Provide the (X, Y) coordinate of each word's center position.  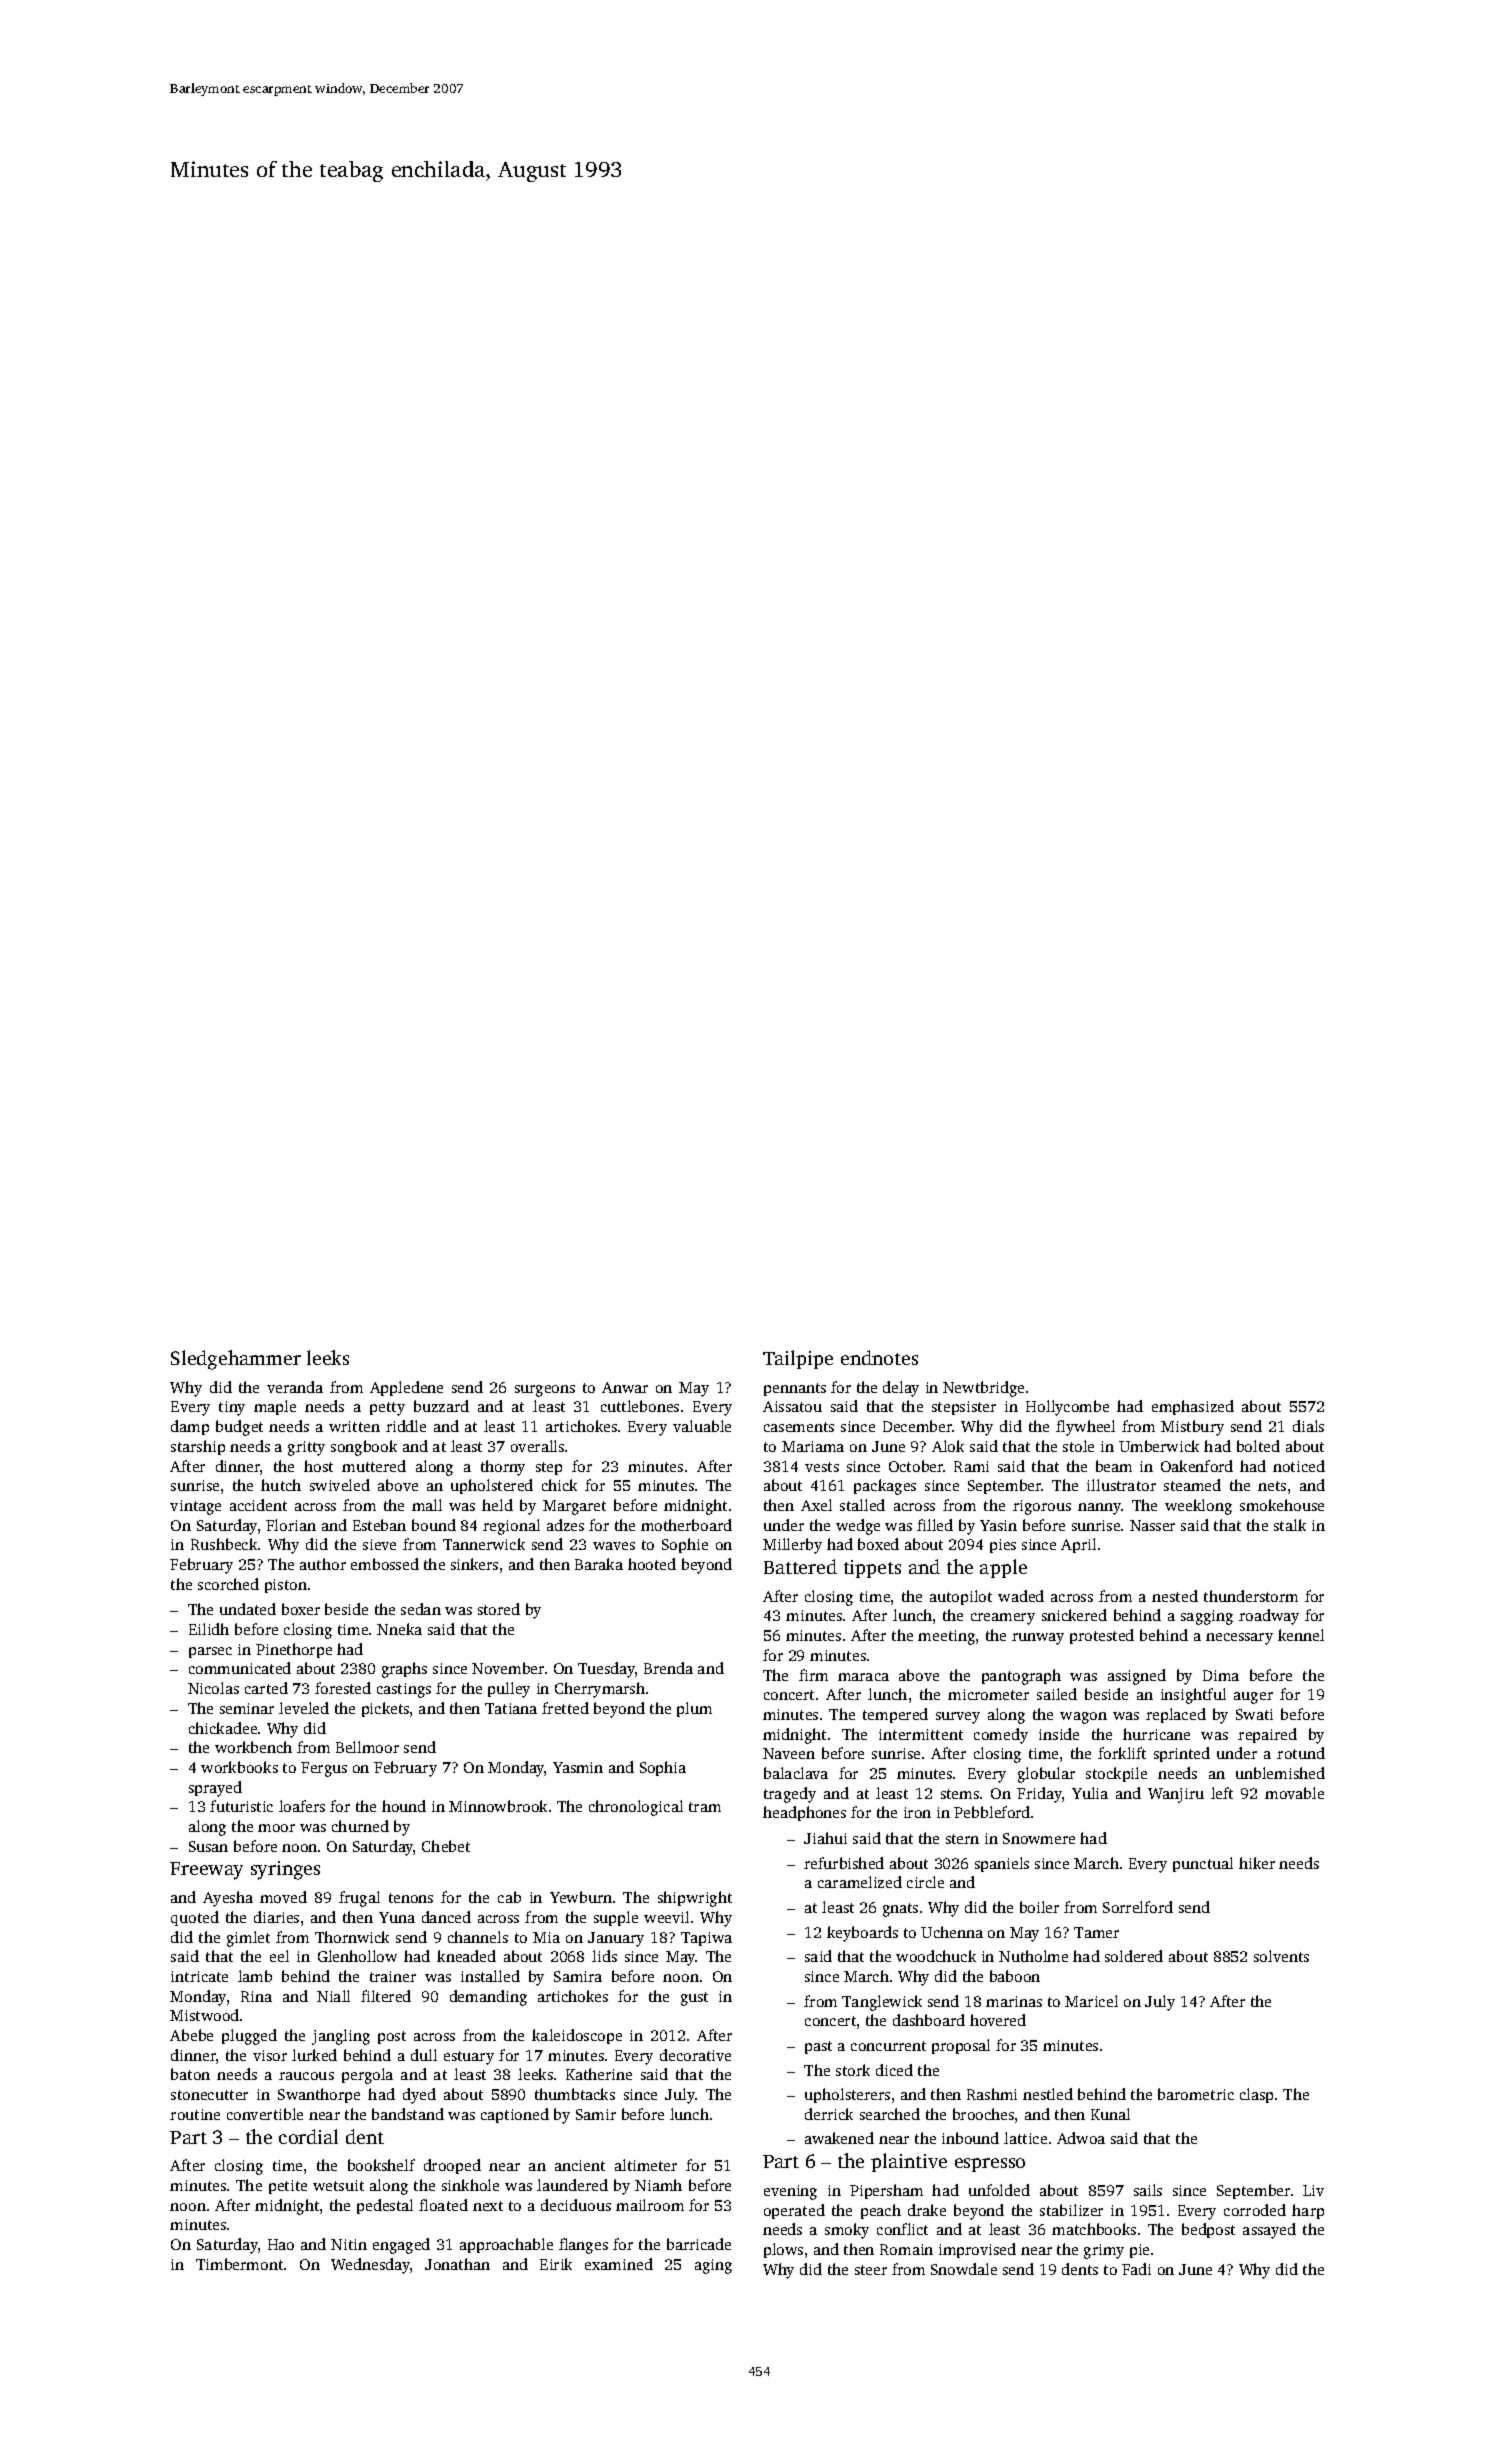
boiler (1039, 1907)
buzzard (441, 1406)
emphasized (1193, 1407)
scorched (228, 1584)
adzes (565, 1525)
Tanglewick (882, 2003)
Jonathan (457, 2264)
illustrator (1121, 1485)
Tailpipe (798, 1359)
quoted (195, 1918)
